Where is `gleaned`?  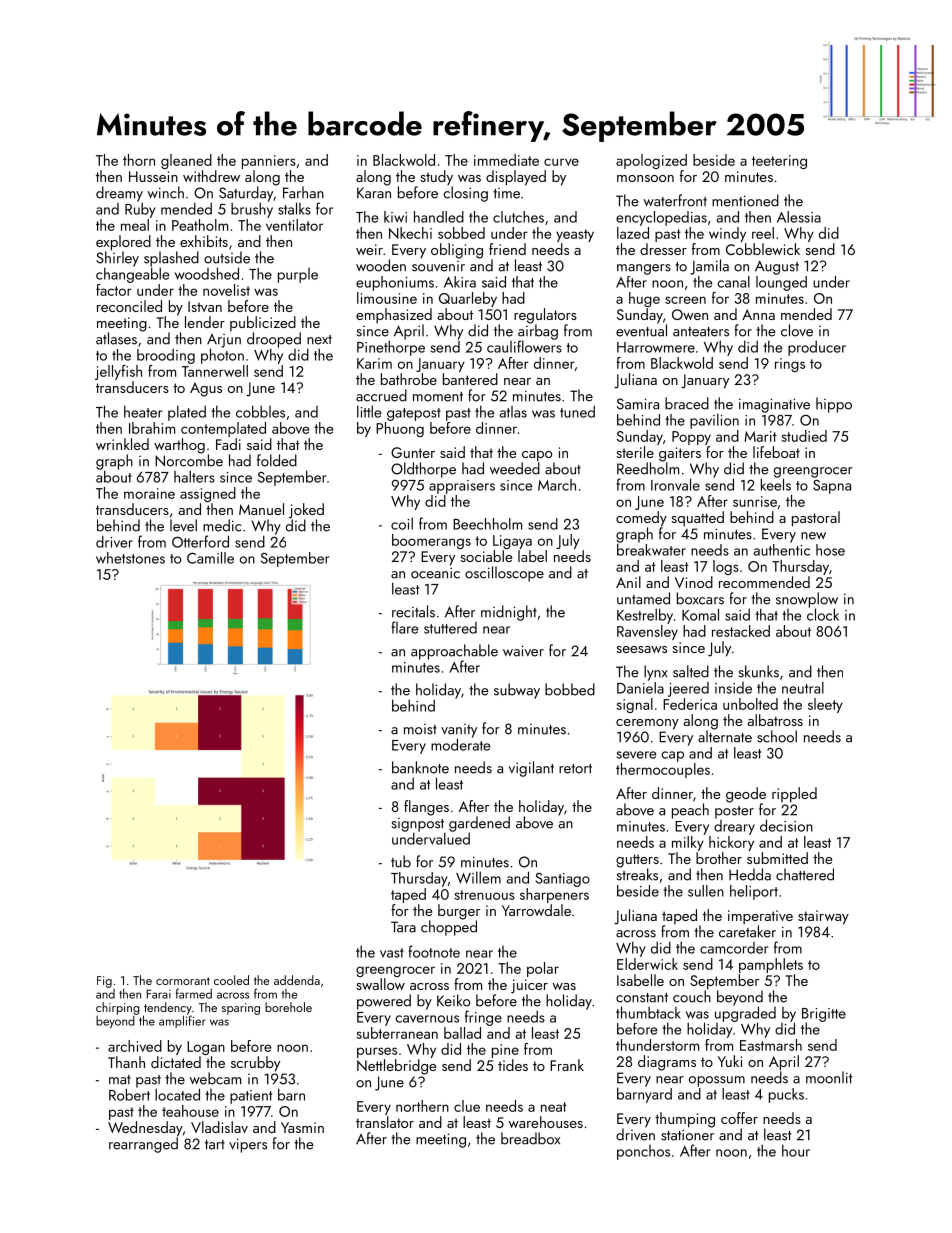 gleaned is located at coordinates (186, 161).
